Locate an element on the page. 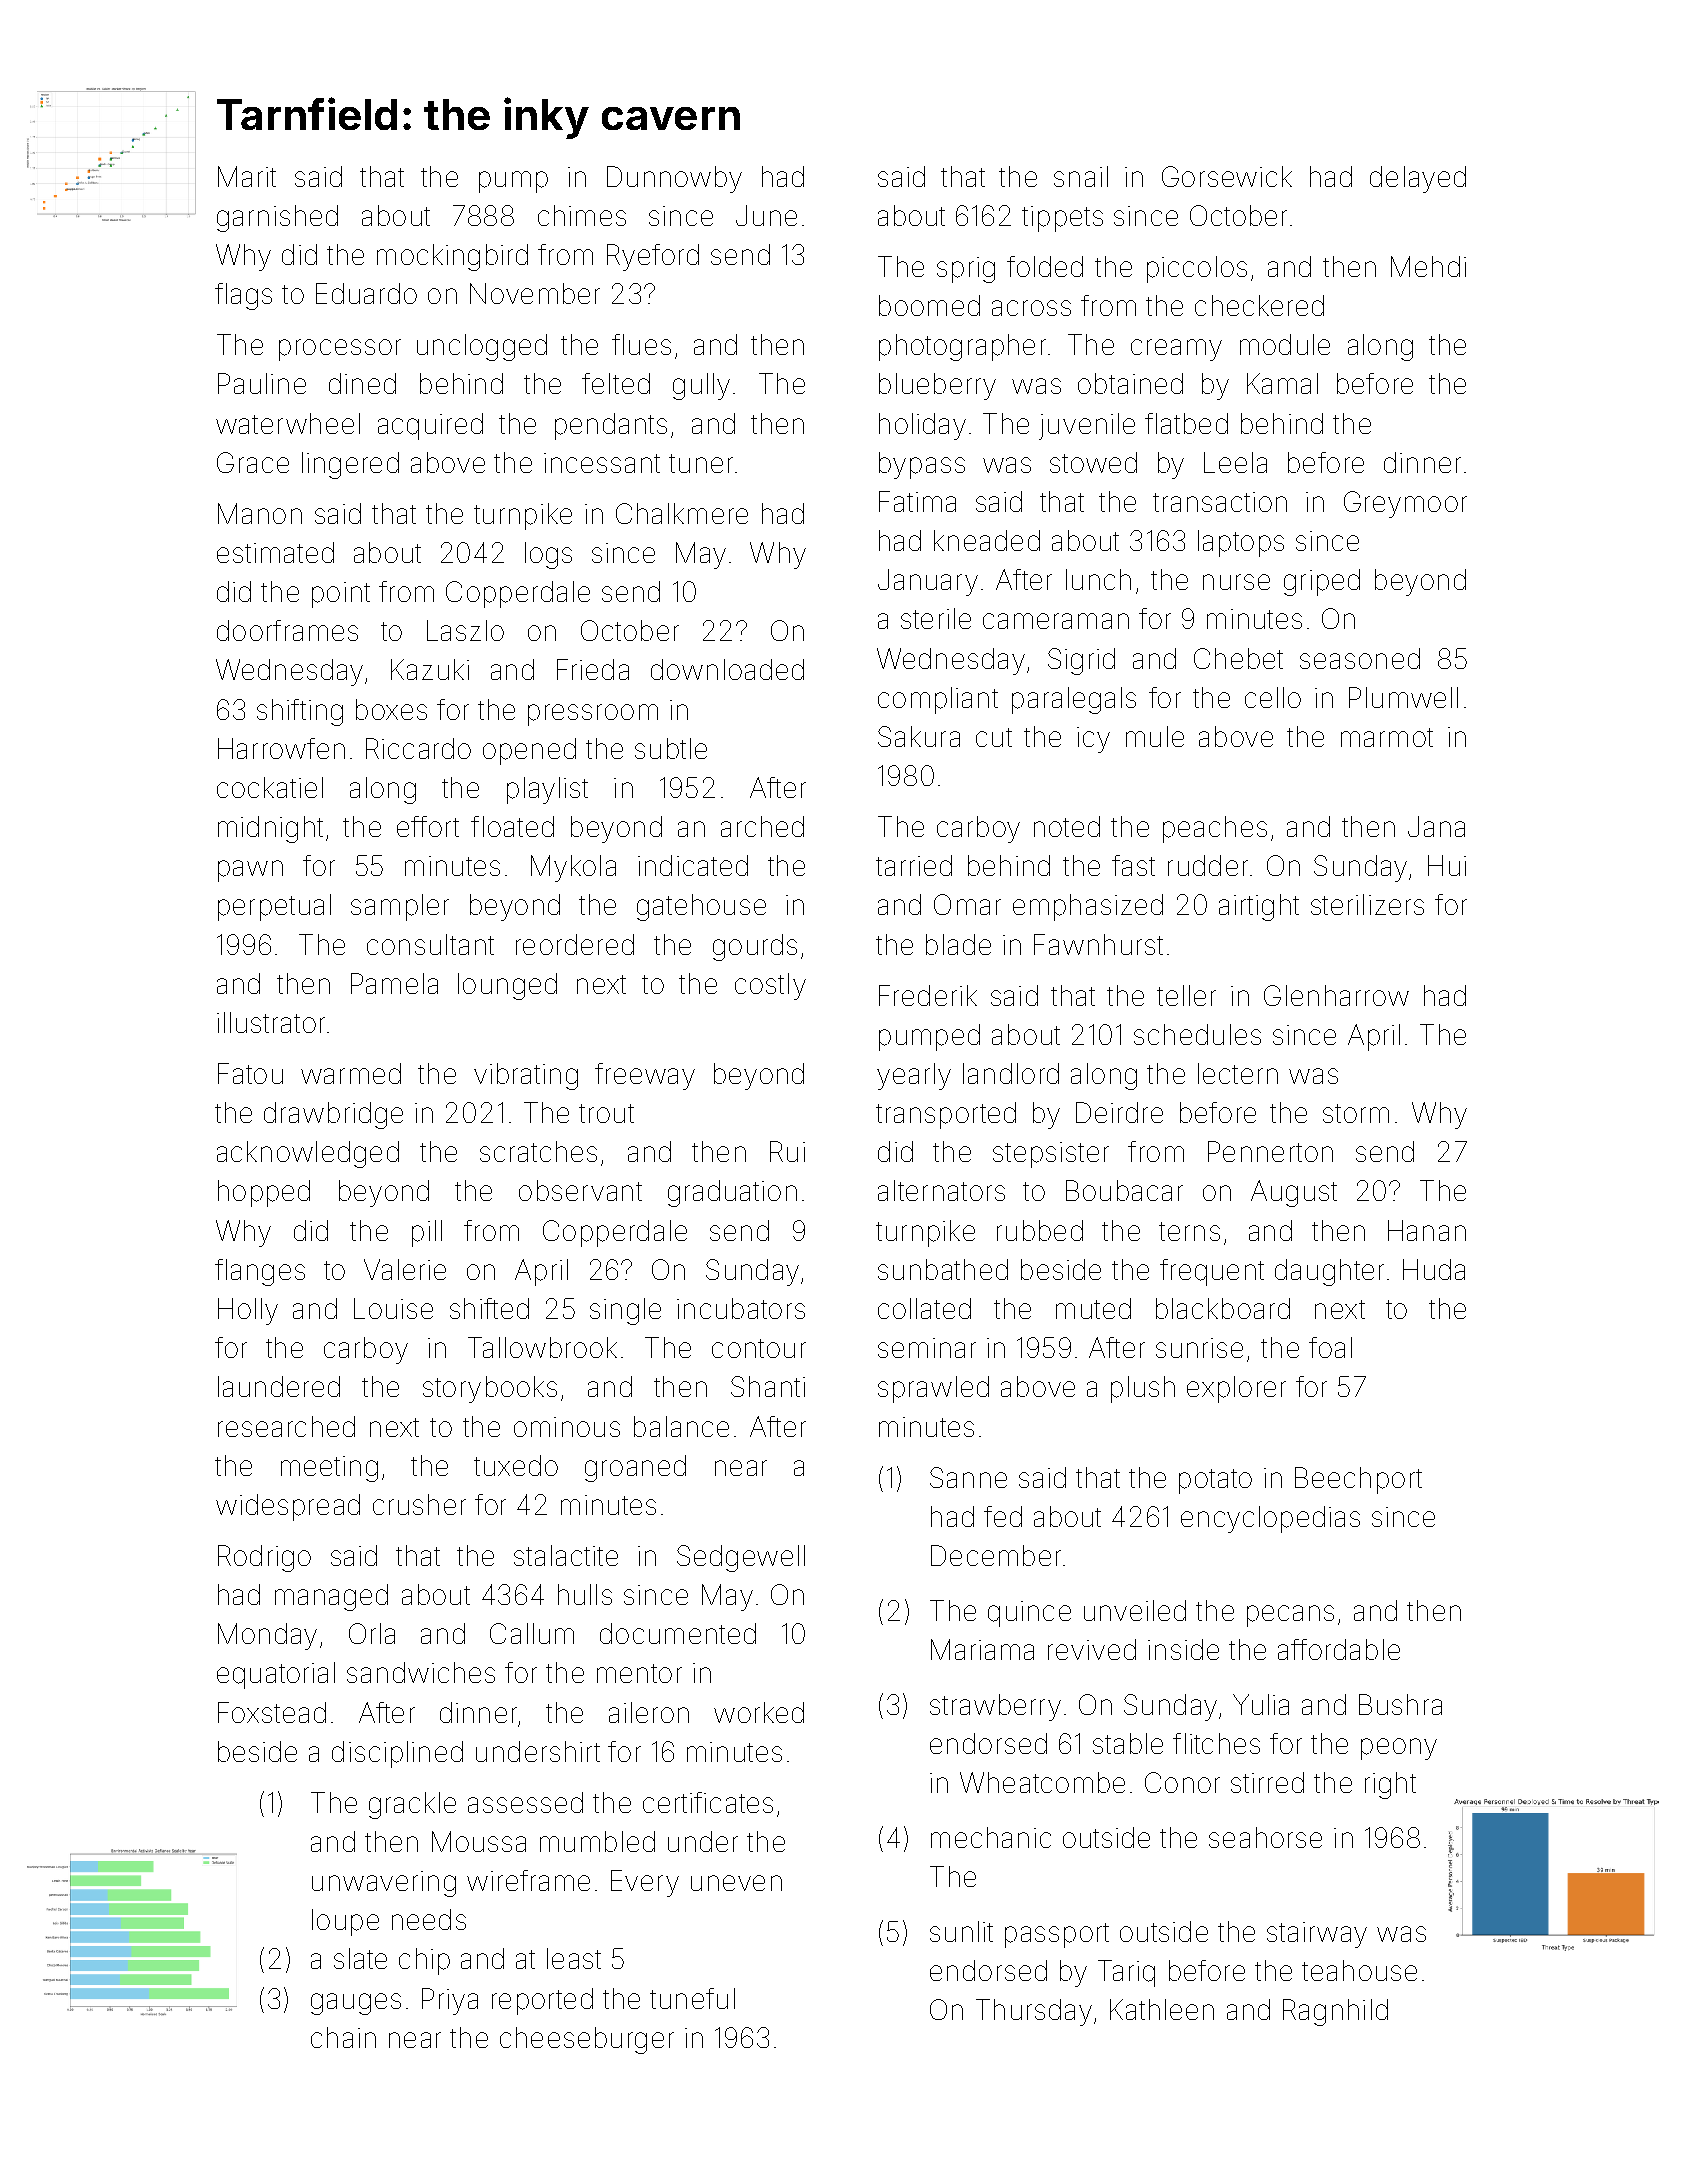  Marit is located at coordinates (247, 176).
